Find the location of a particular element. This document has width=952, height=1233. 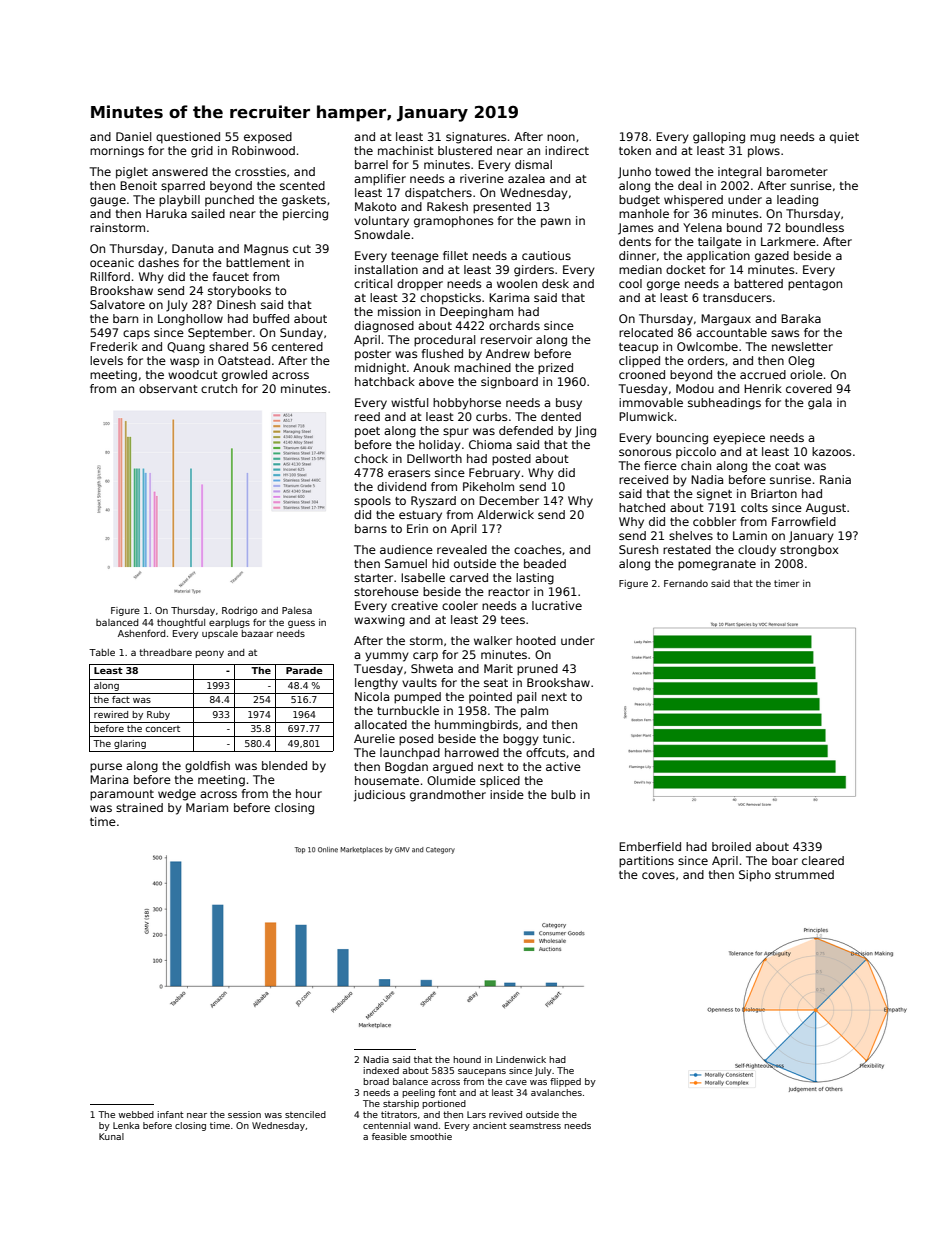

azalea is located at coordinates (526, 178).
